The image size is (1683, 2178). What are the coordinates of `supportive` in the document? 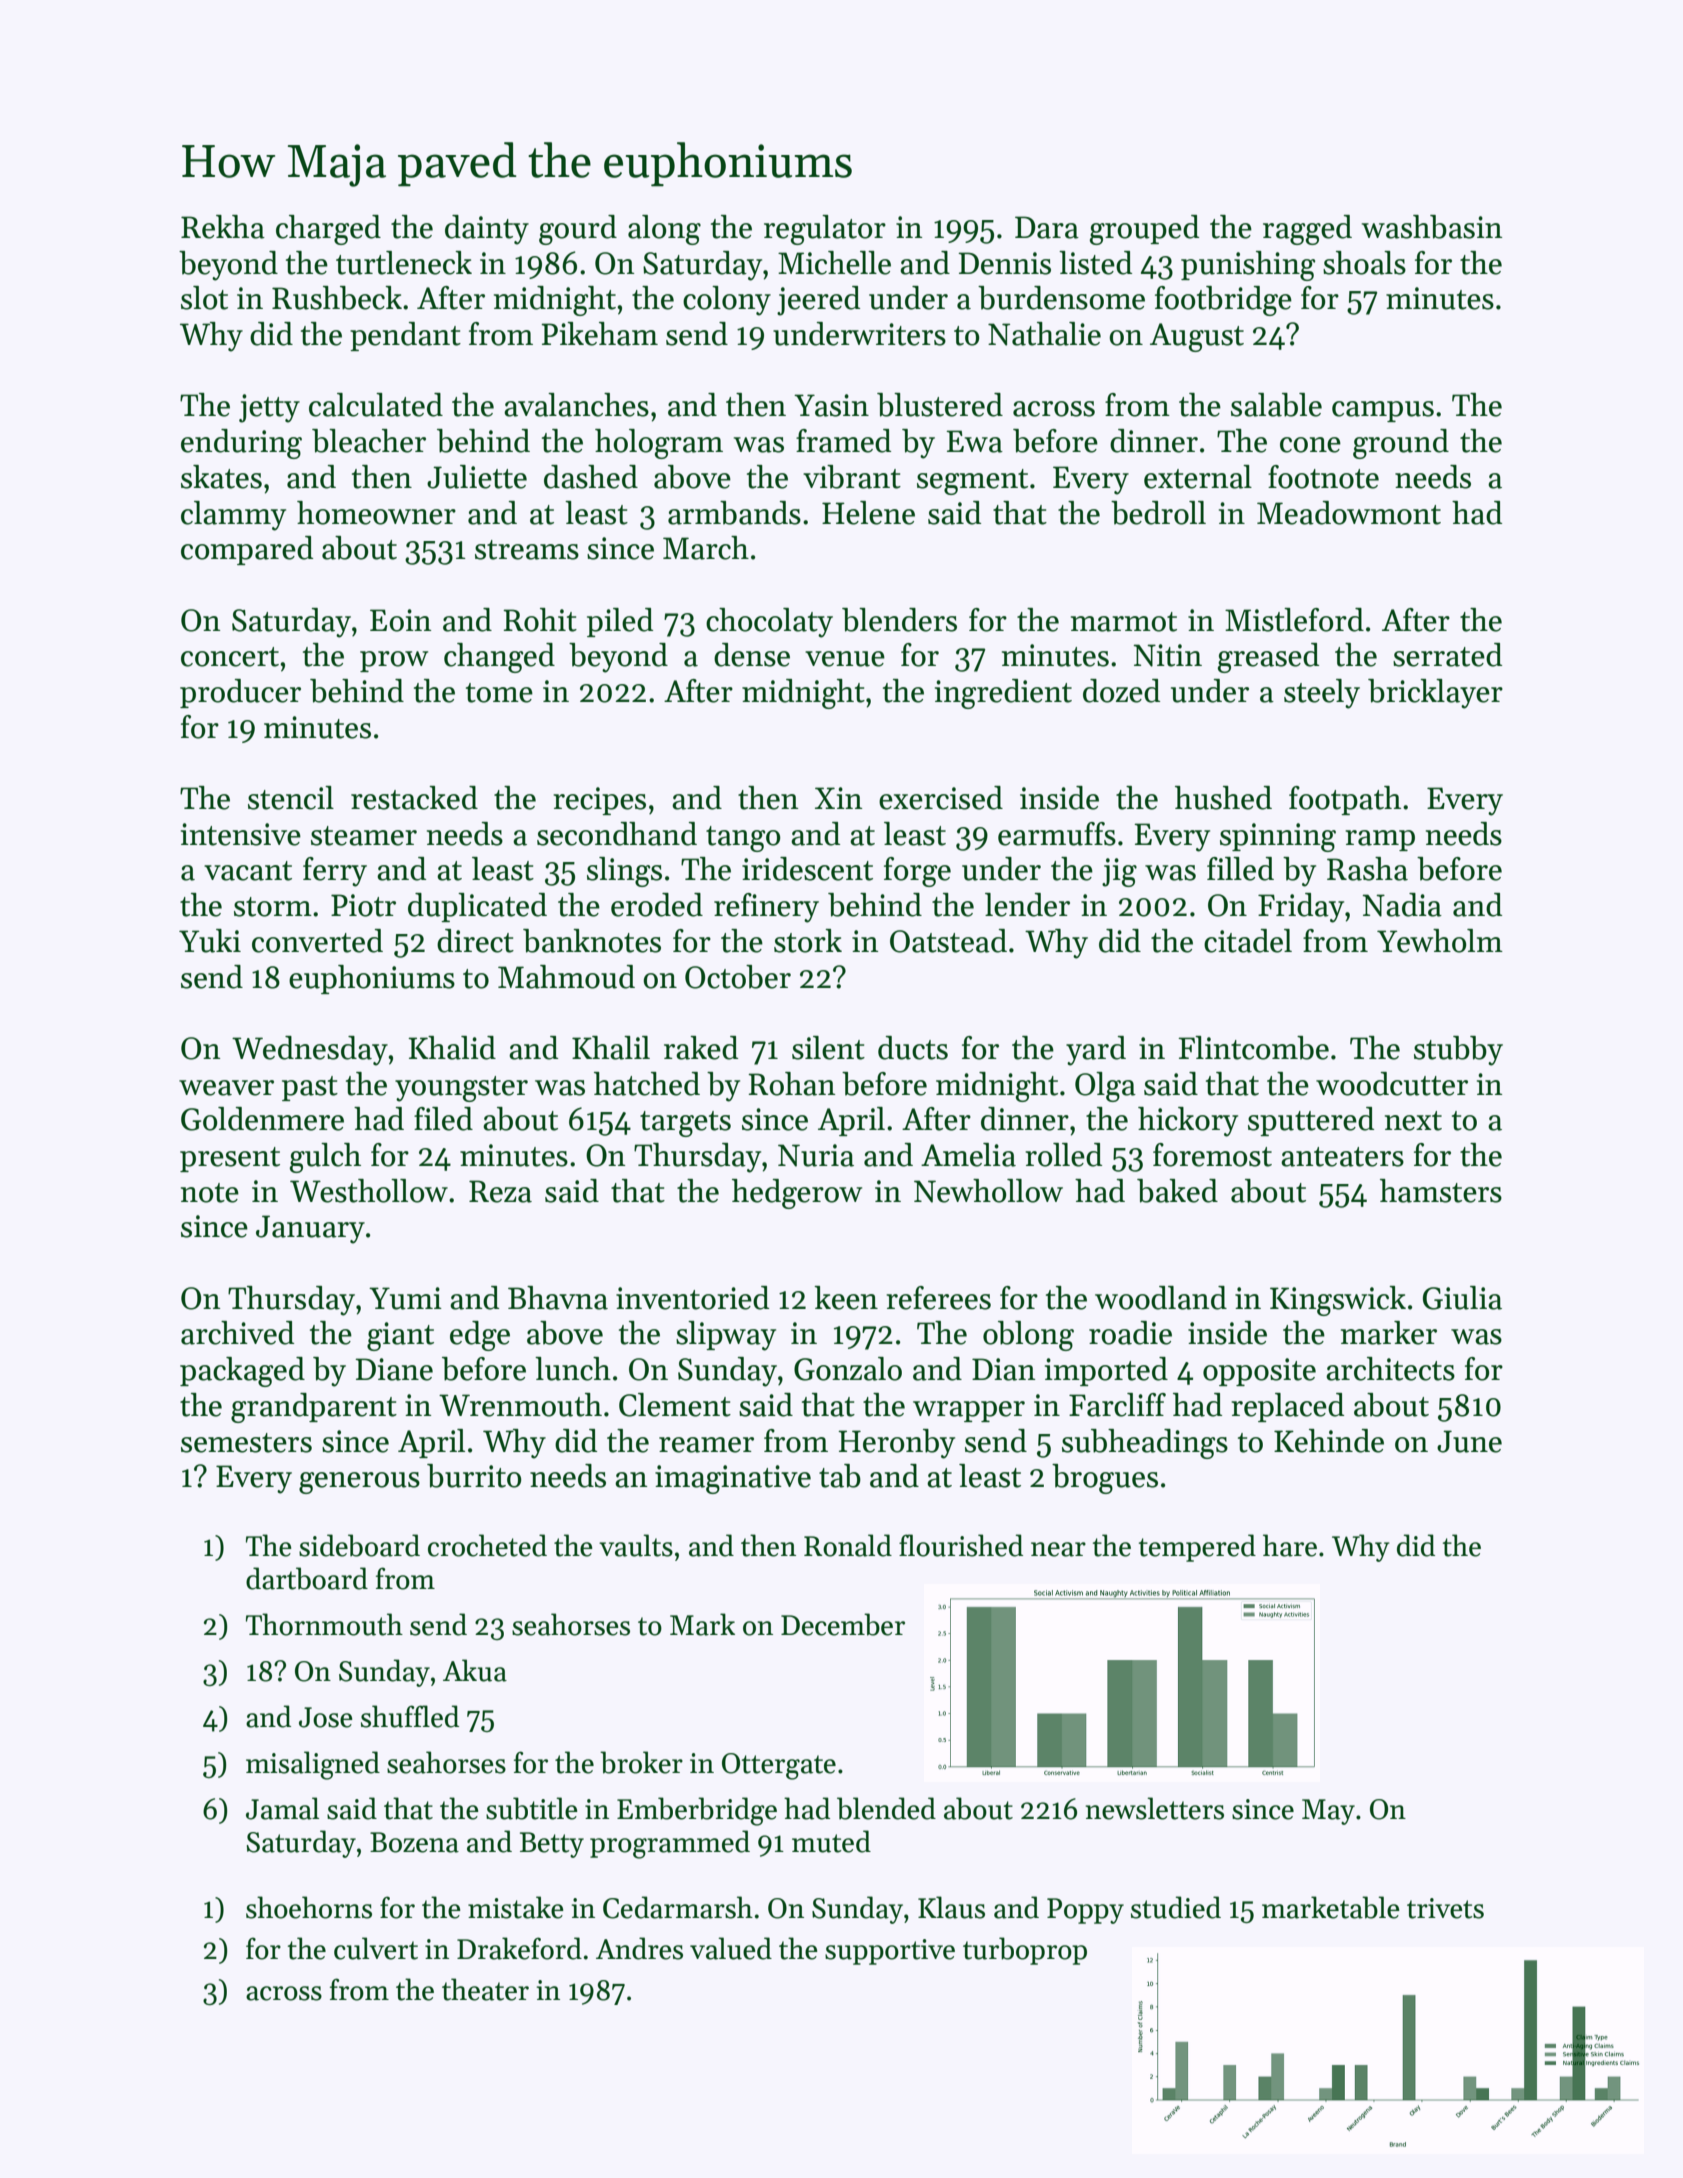 It's located at (890, 1952).
